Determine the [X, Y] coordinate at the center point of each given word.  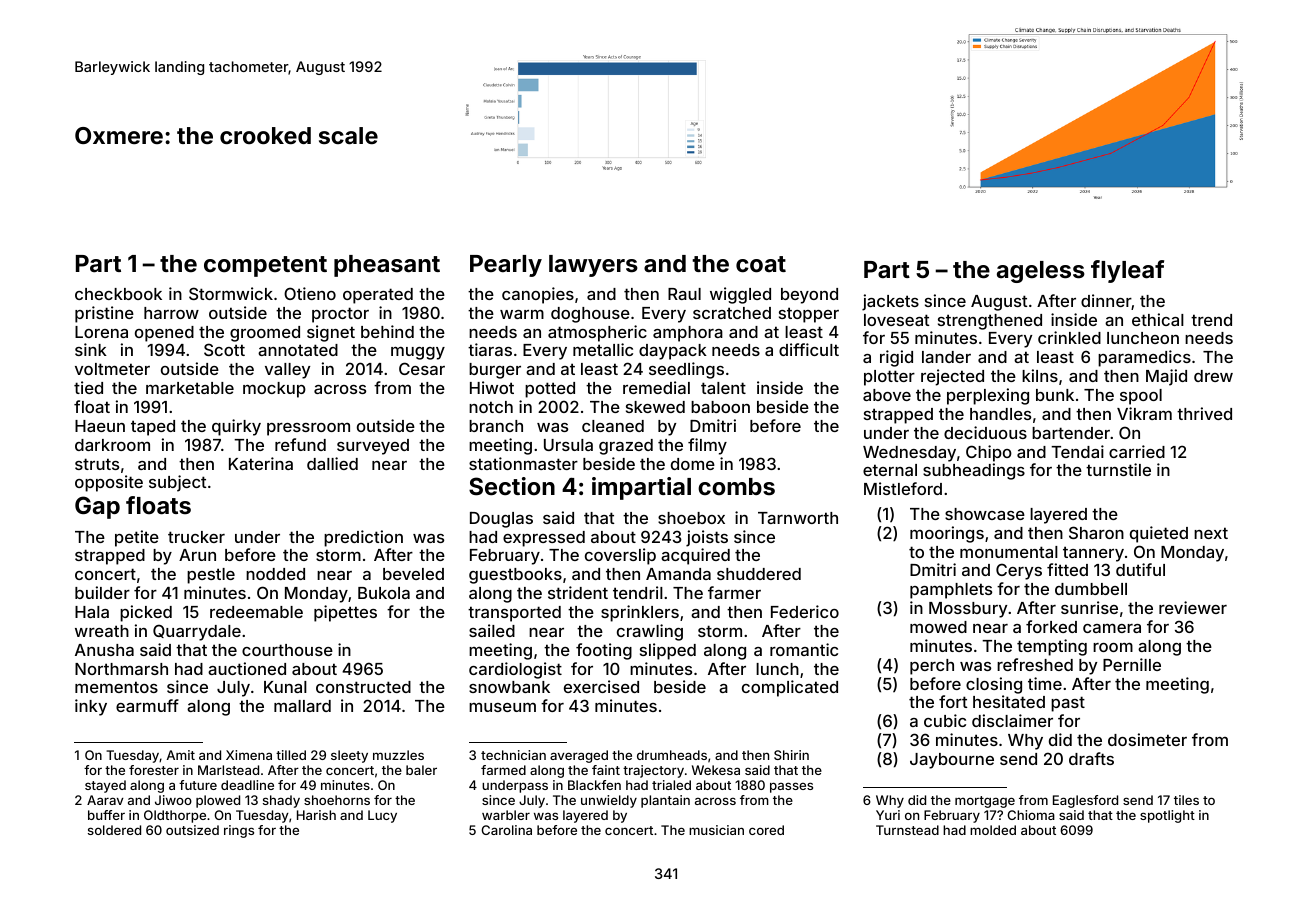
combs [736, 487]
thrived [1204, 413]
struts [97, 464]
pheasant [387, 266]
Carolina [506, 830]
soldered [114, 830]
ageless [1041, 272]
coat [761, 264]
